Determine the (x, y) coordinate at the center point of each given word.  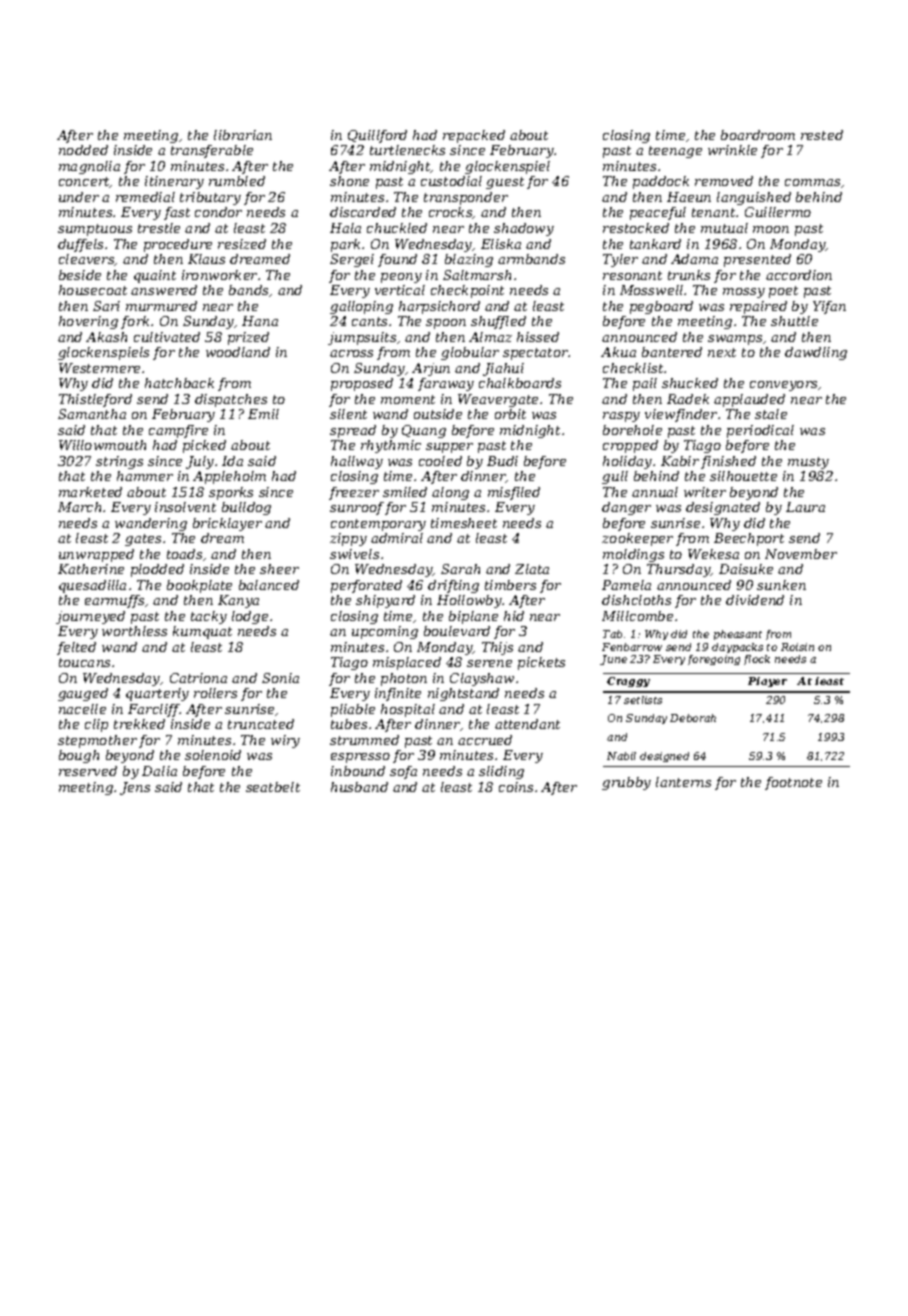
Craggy (628, 682)
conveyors (783, 386)
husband (359, 787)
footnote (793, 783)
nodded (83, 150)
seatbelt (273, 787)
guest (505, 183)
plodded (157, 570)
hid (514, 616)
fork (135, 322)
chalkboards (520, 383)
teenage (675, 152)
